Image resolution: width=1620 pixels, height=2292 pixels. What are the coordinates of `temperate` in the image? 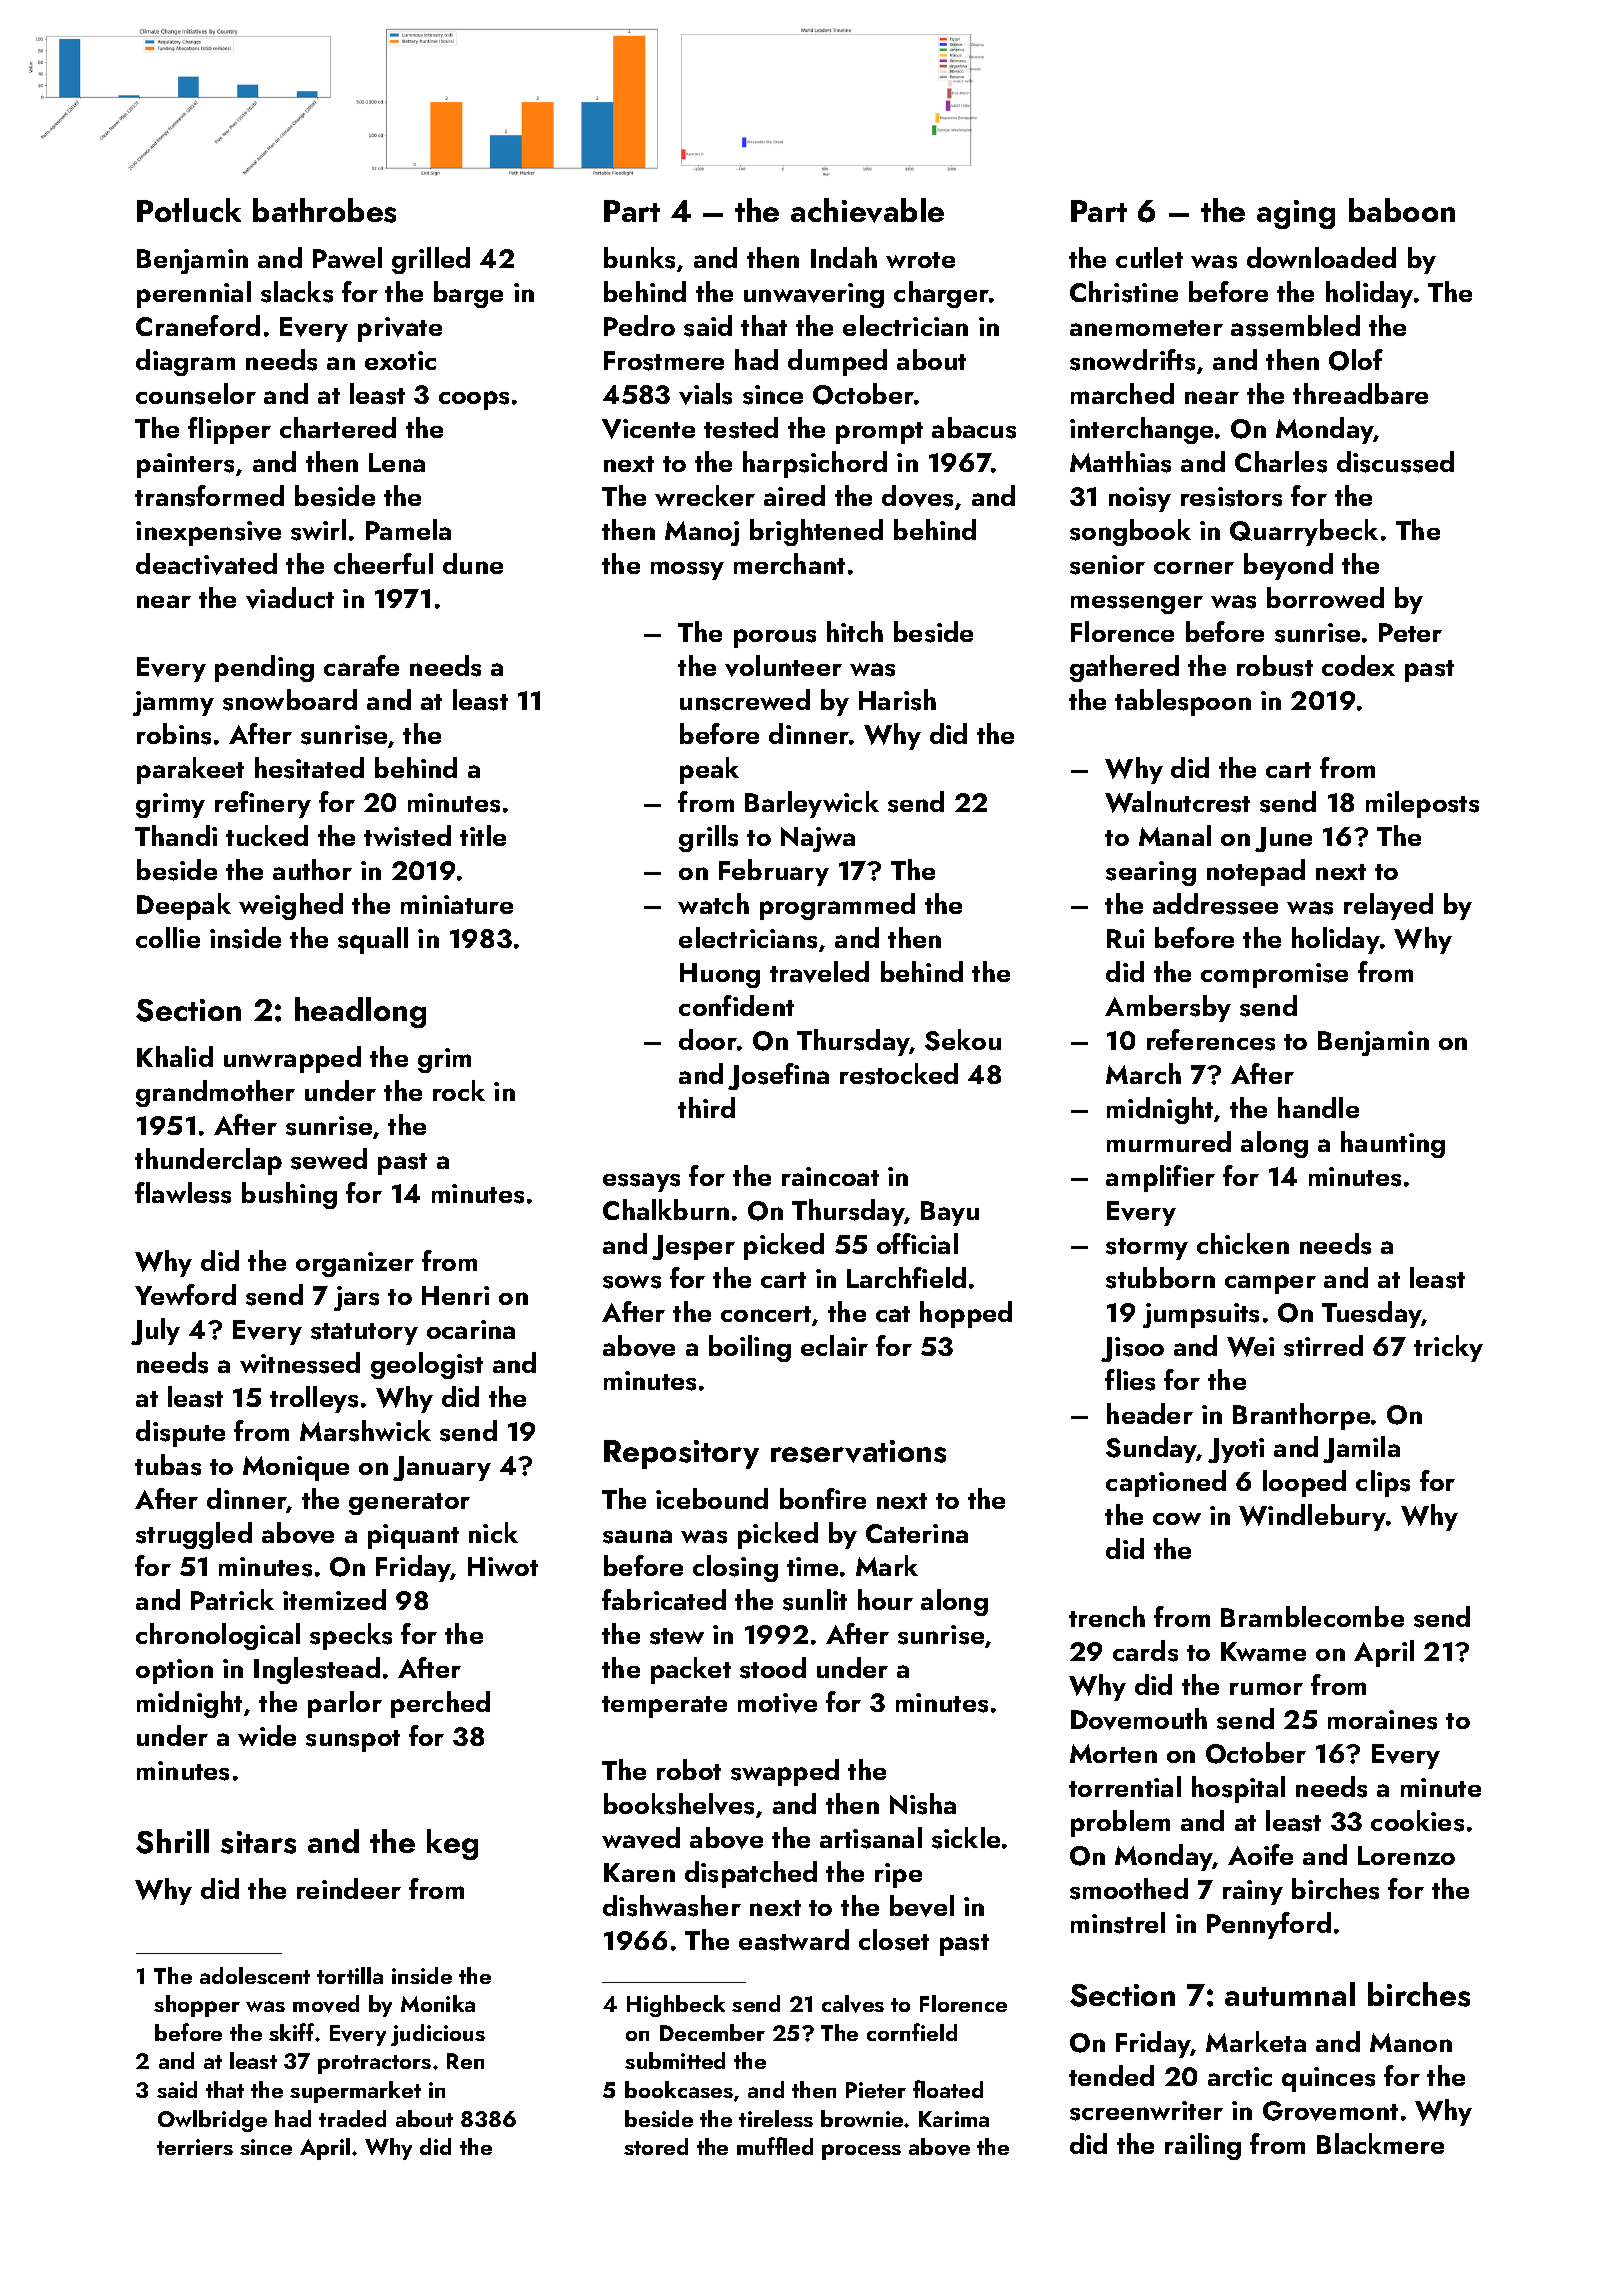 It's located at (664, 1707).
